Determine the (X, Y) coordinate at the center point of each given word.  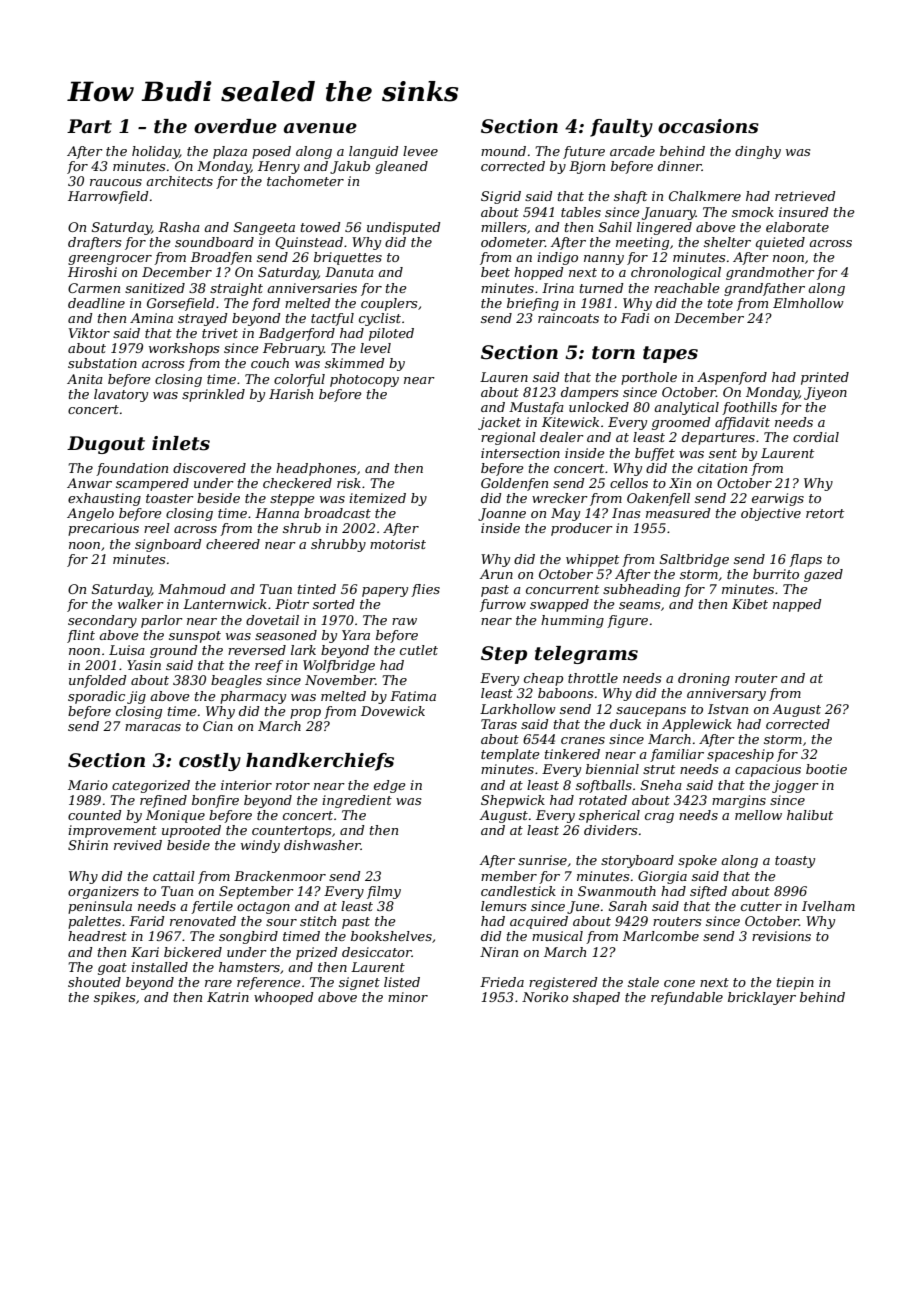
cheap (543, 679)
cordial (816, 437)
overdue (235, 126)
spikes (114, 998)
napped (797, 605)
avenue (320, 128)
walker (141, 604)
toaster (170, 498)
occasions (708, 126)
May (565, 514)
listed (402, 982)
